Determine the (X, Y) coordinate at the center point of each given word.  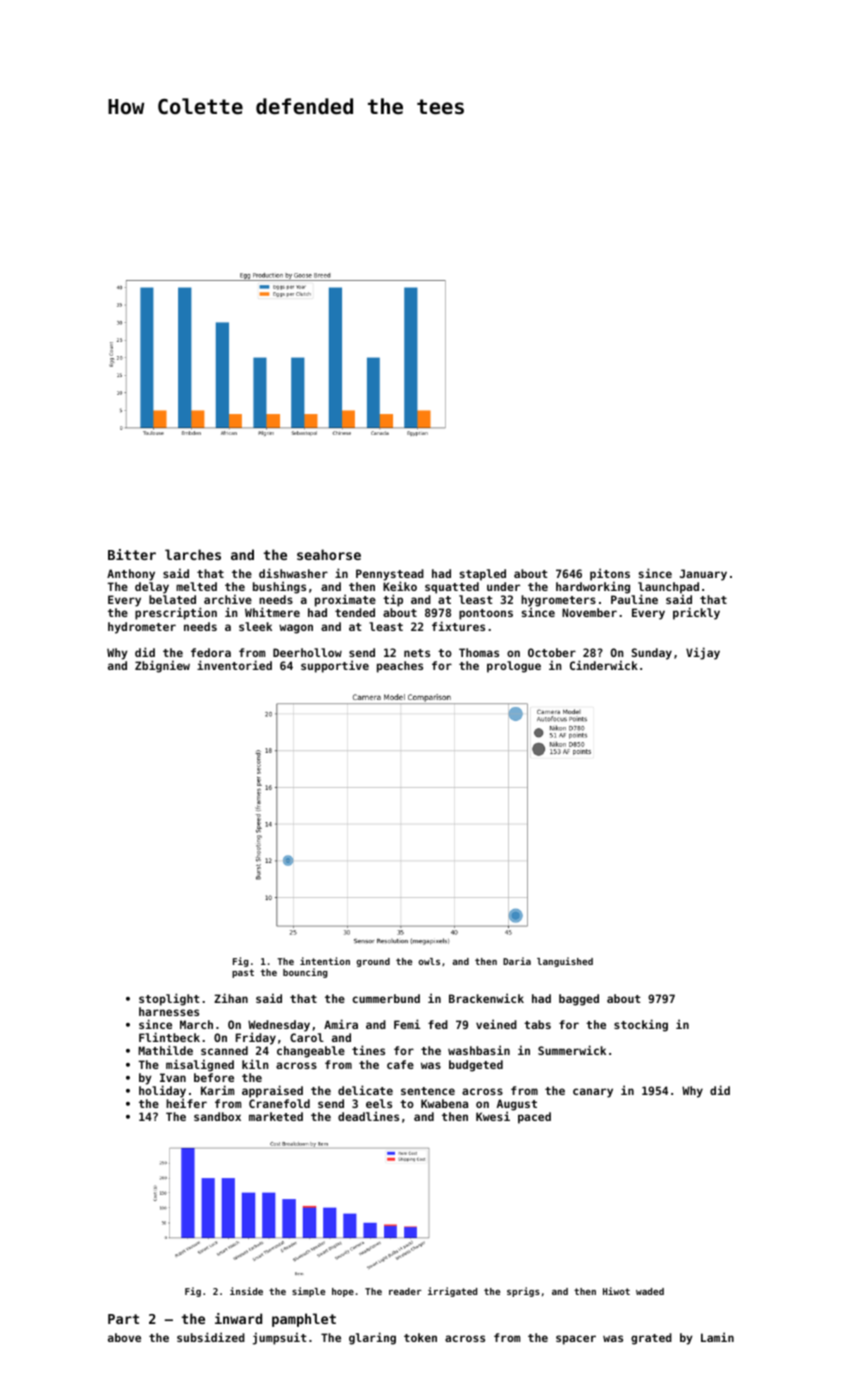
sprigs (523, 1292)
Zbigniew (162, 666)
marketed (276, 1116)
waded (650, 1291)
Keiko (400, 586)
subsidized (211, 1337)
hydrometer (142, 628)
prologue (514, 667)
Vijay (703, 653)
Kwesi (493, 1116)
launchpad (668, 588)
